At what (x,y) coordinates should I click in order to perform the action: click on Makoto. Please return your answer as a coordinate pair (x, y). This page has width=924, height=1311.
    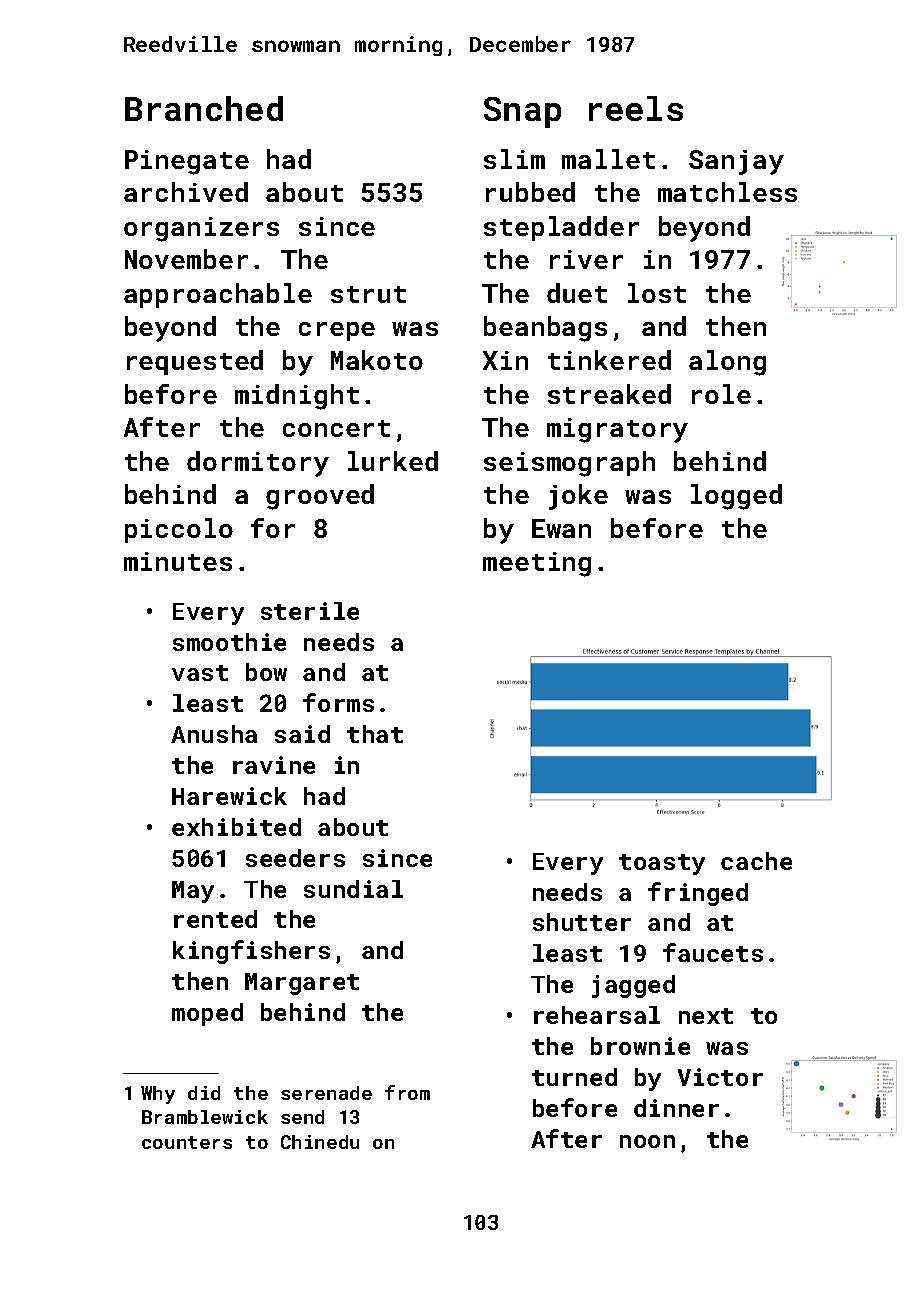
    Looking at the image, I should click on (377, 360).
